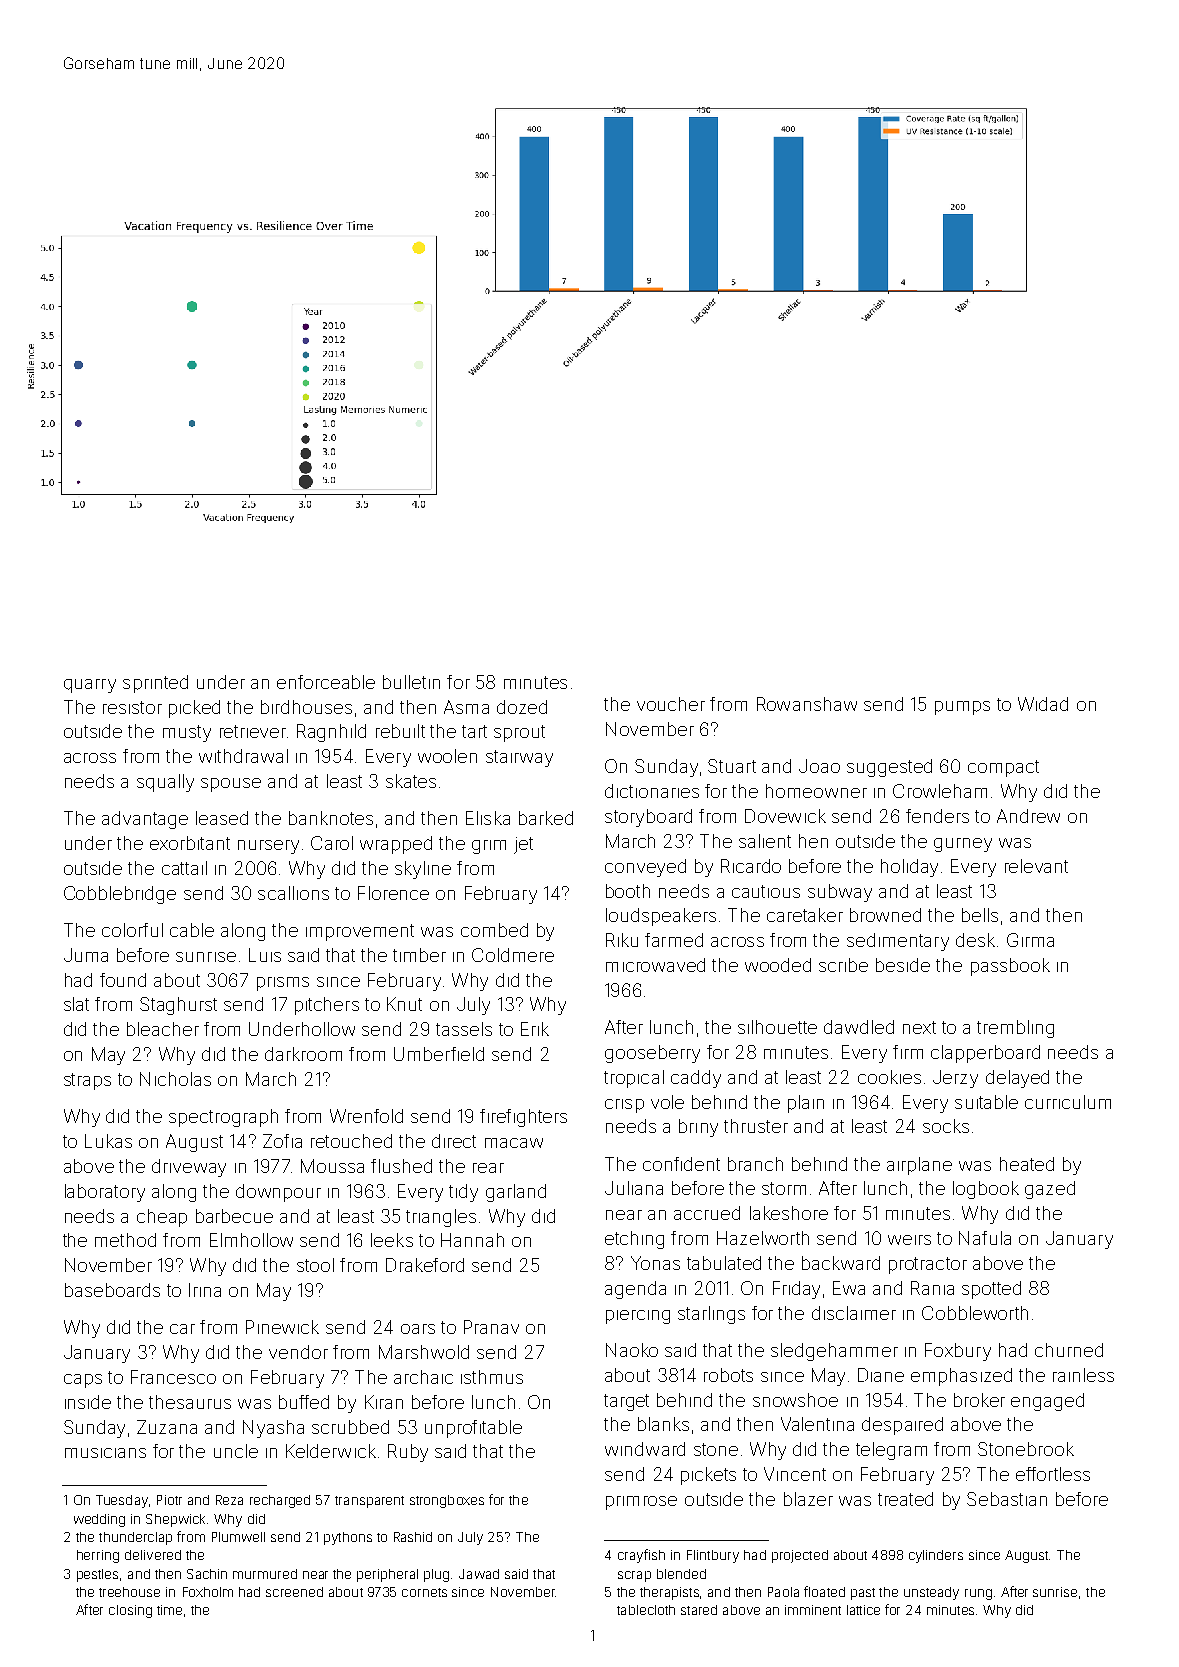 The image size is (1179, 1667). Describe the element at coordinates (946, 1126) in the screenshot. I see `socks` at that location.
